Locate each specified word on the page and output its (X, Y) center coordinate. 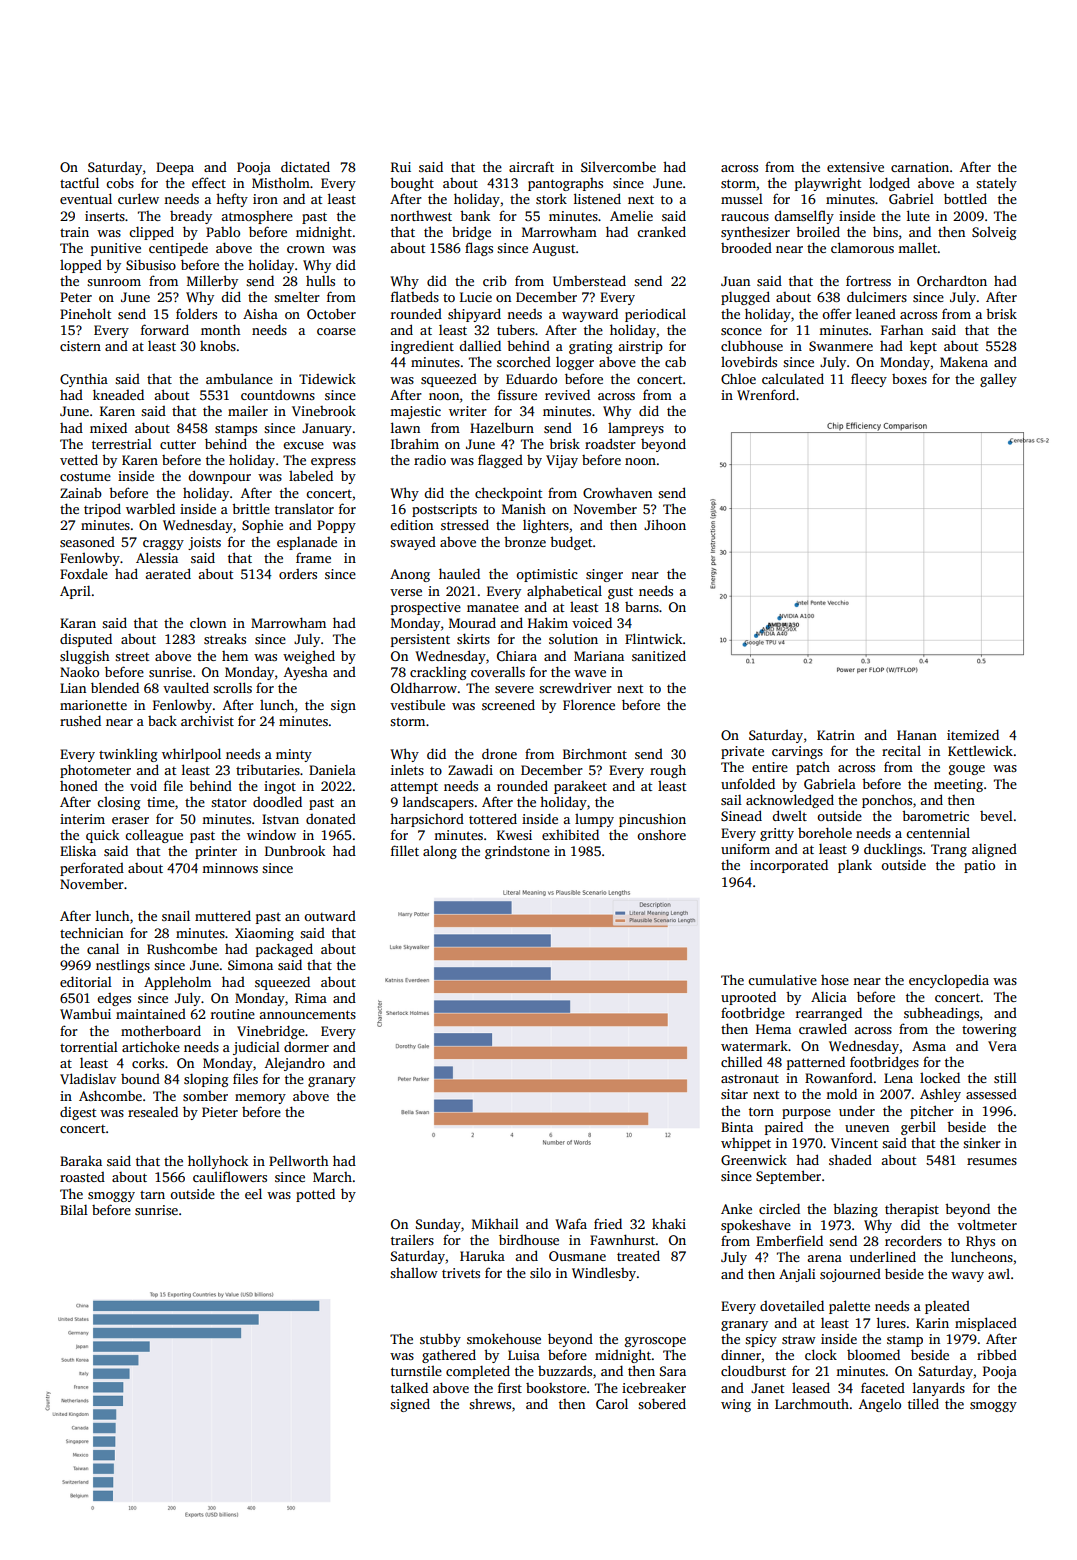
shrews (490, 1404)
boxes (909, 379)
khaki (669, 1223)
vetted (79, 459)
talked (409, 1387)
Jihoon (665, 524)
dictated (305, 166)
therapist (912, 1210)
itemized (973, 734)
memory (260, 1099)
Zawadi (470, 770)
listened (597, 198)
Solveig (994, 233)
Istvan (280, 819)
